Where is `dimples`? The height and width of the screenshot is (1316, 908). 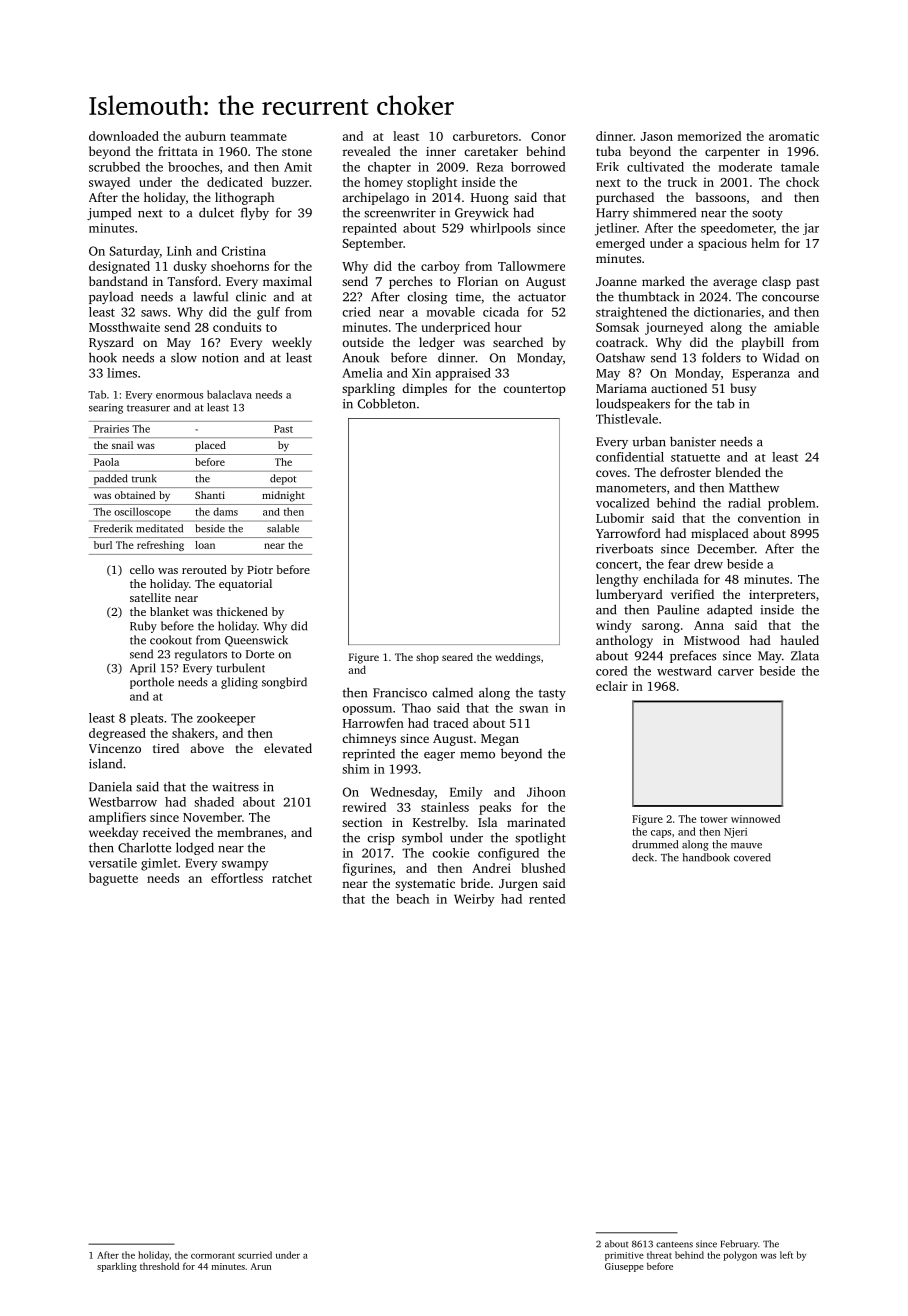 dimples is located at coordinates (425, 389).
